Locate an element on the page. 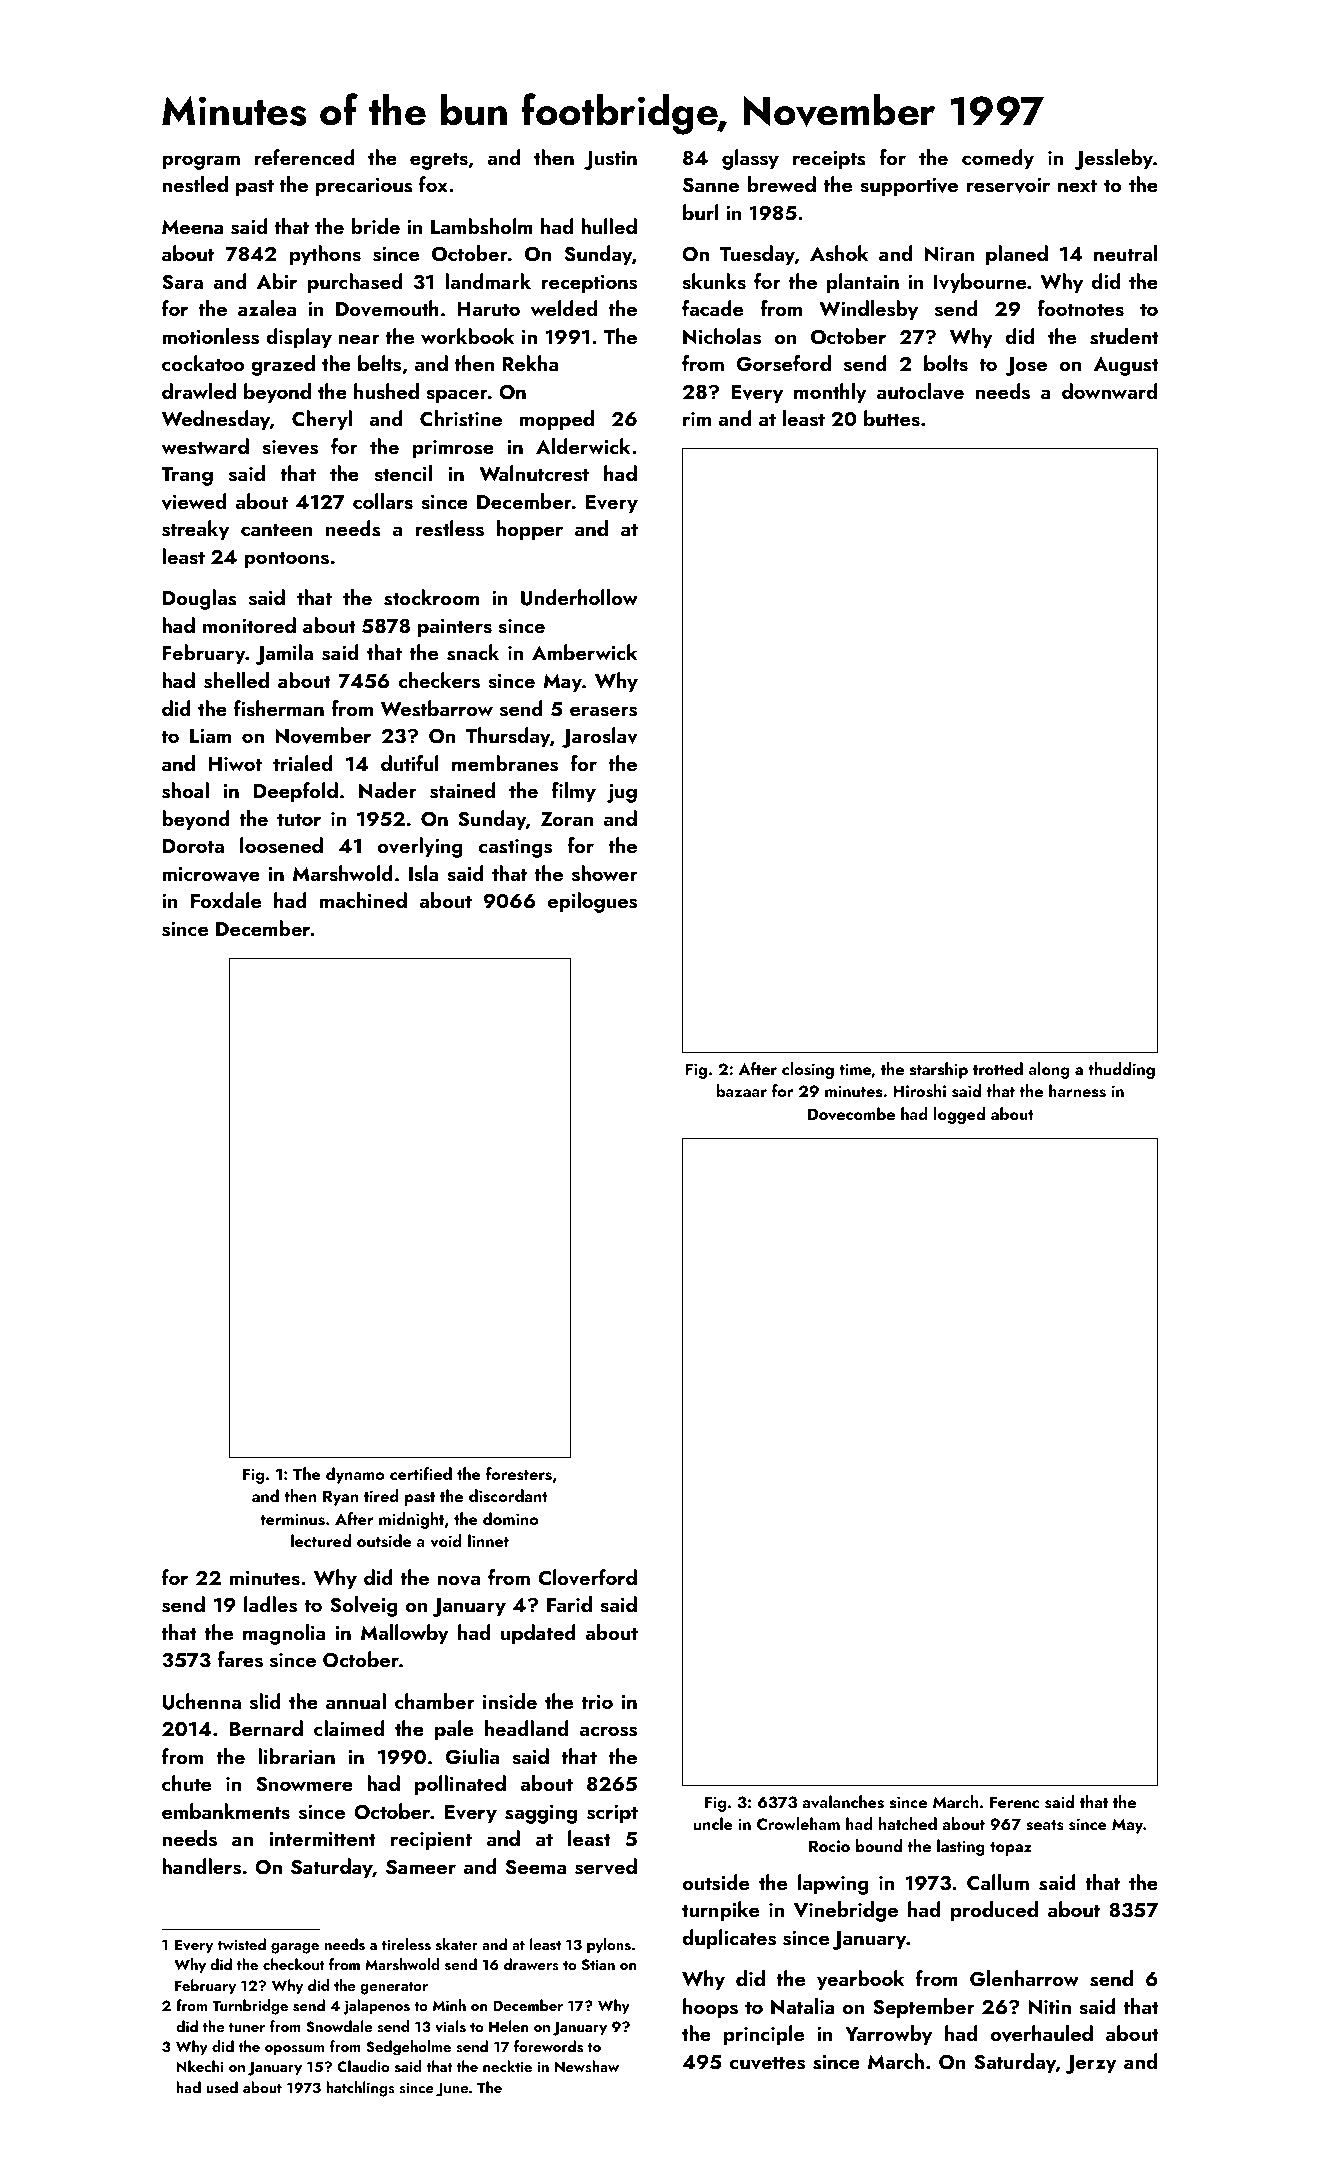  pontoons is located at coordinates (286, 560).
